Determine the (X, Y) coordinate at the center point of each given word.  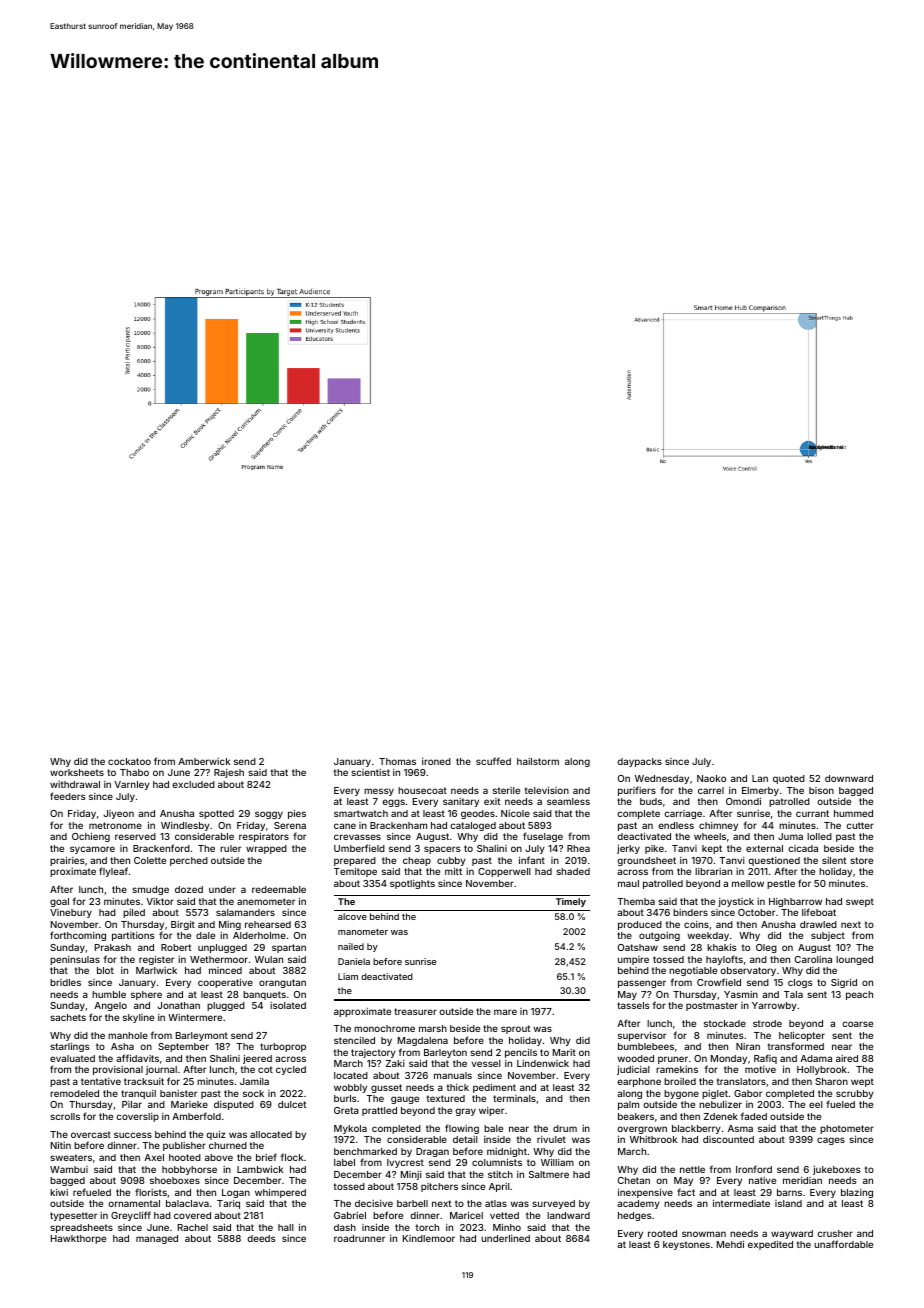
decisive (374, 1203)
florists (151, 1192)
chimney (718, 826)
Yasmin (741, 994)
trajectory (373, 1053)
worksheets (77, 772)
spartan (289, 948)
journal (161, 1070)
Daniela (354, 961)
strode (767, 1023)
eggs (393, 803)
